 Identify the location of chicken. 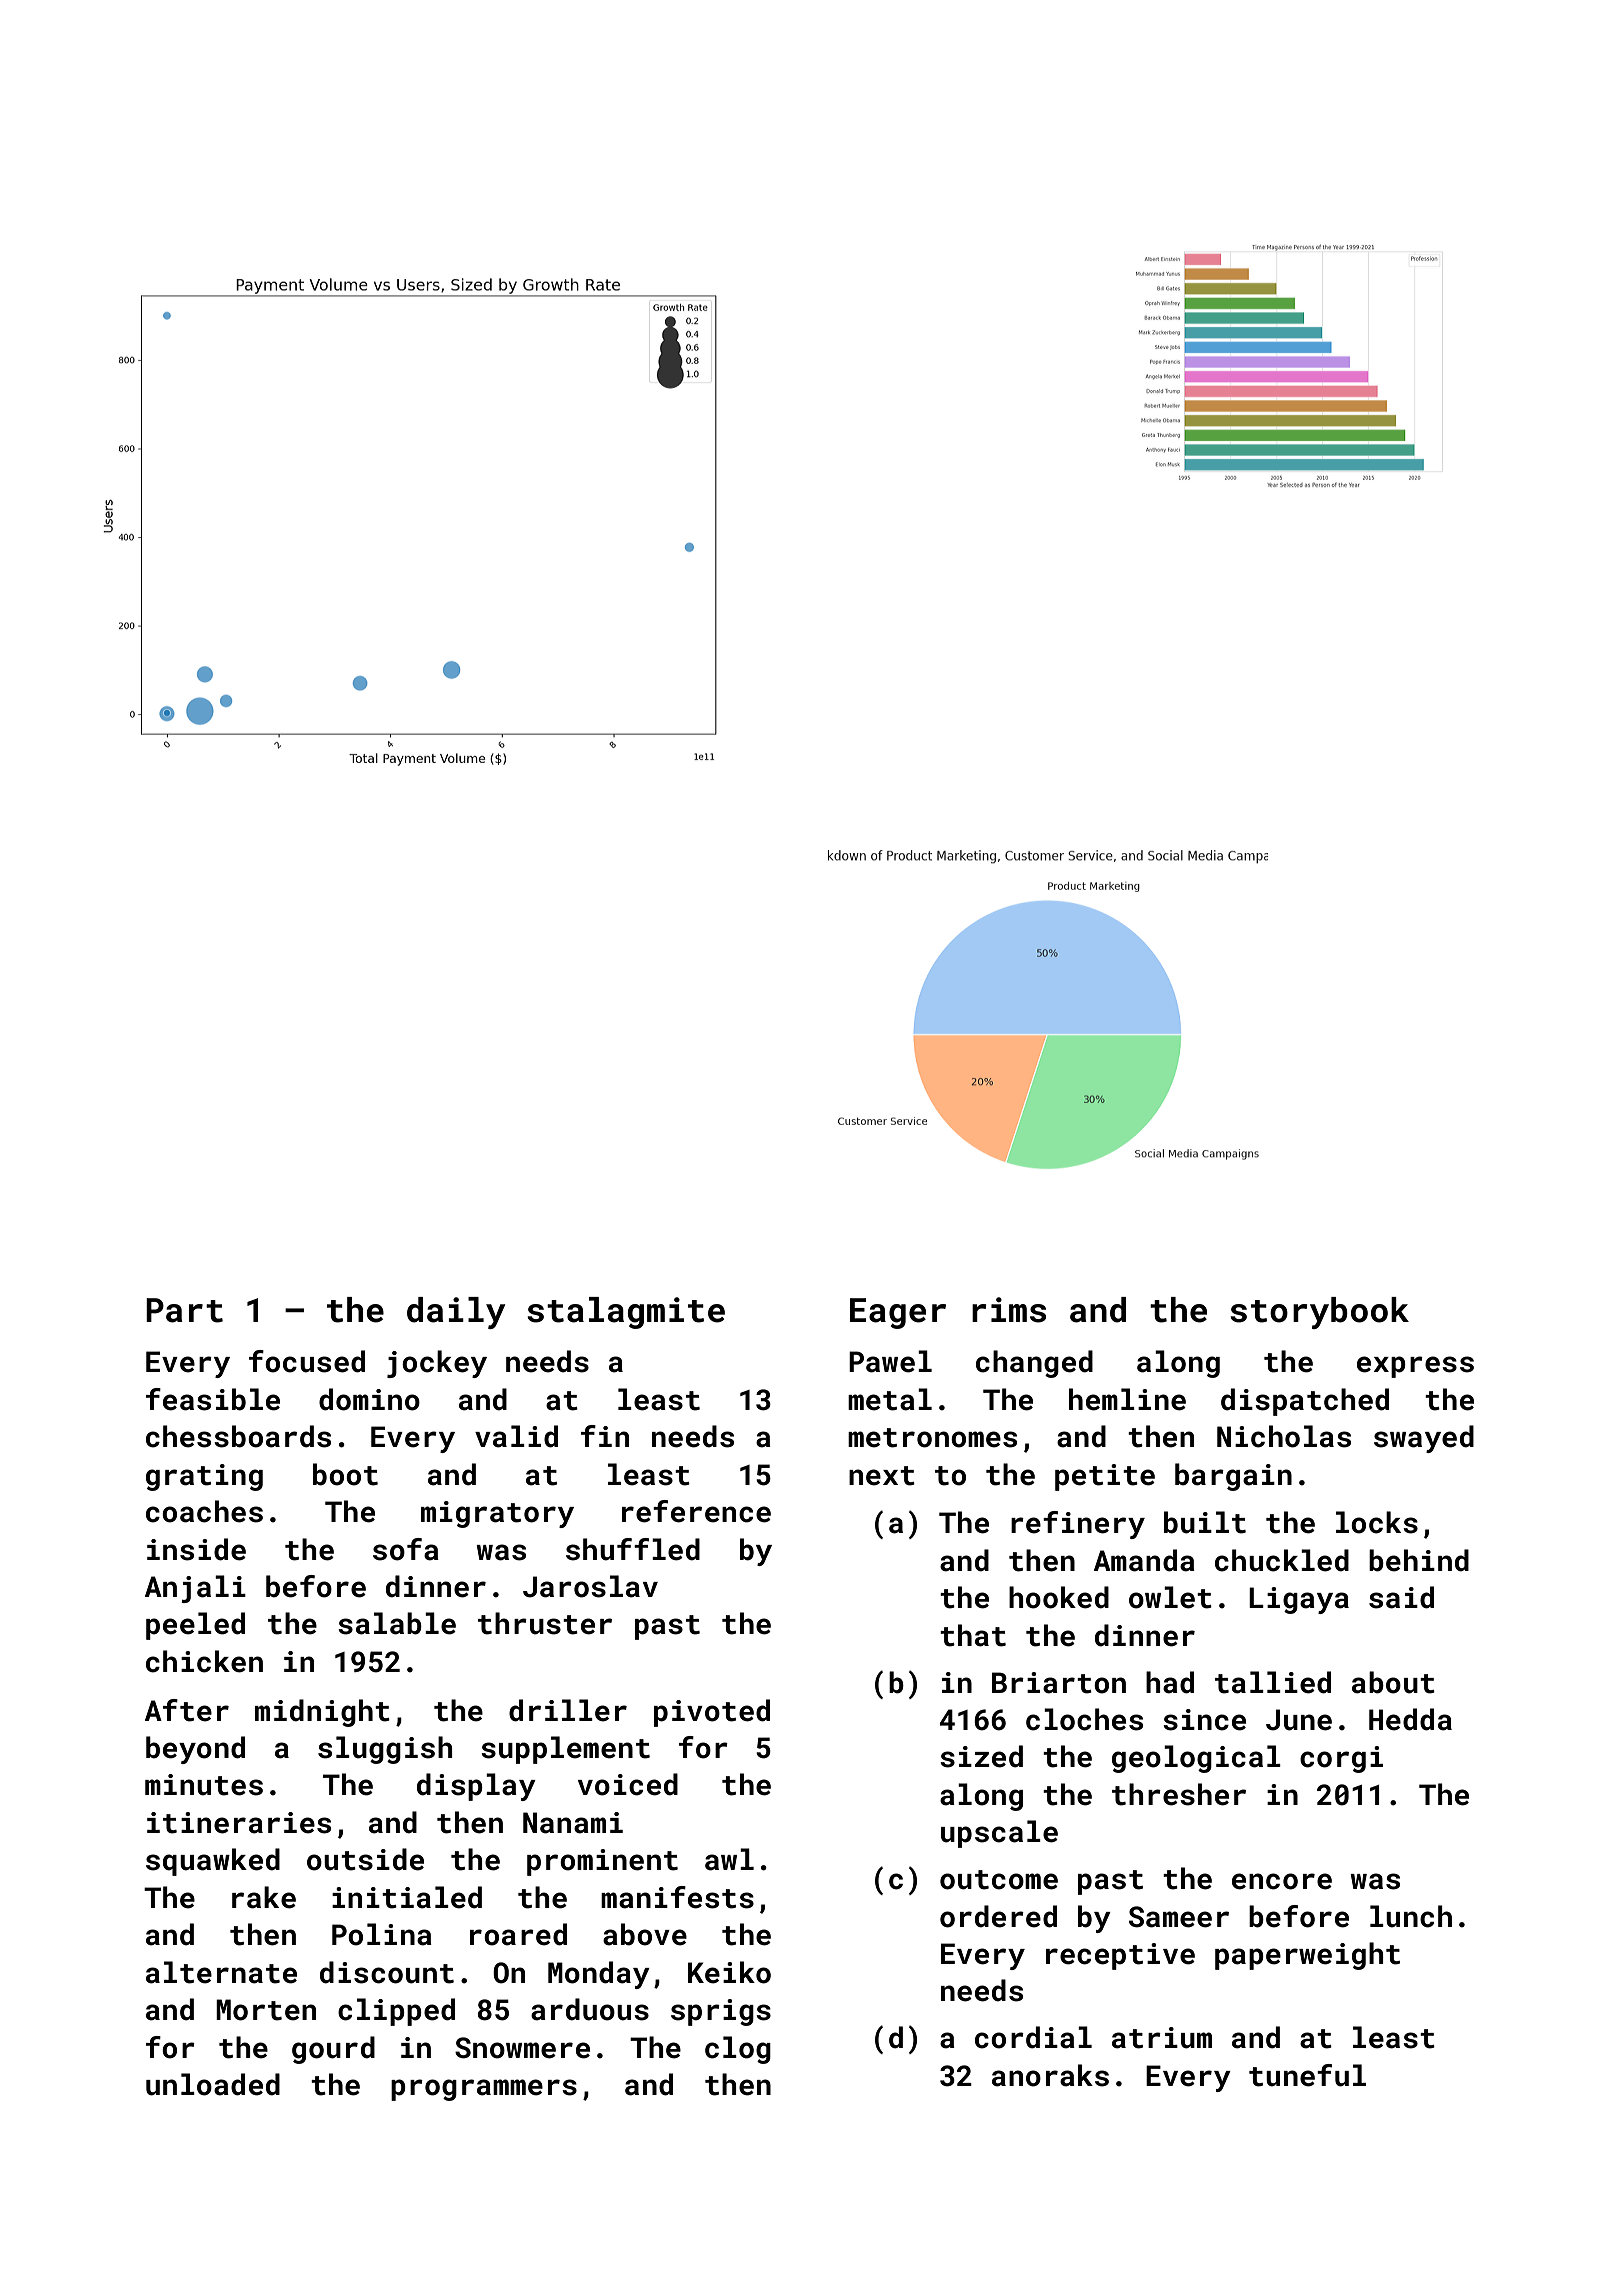
(204, 1661).
